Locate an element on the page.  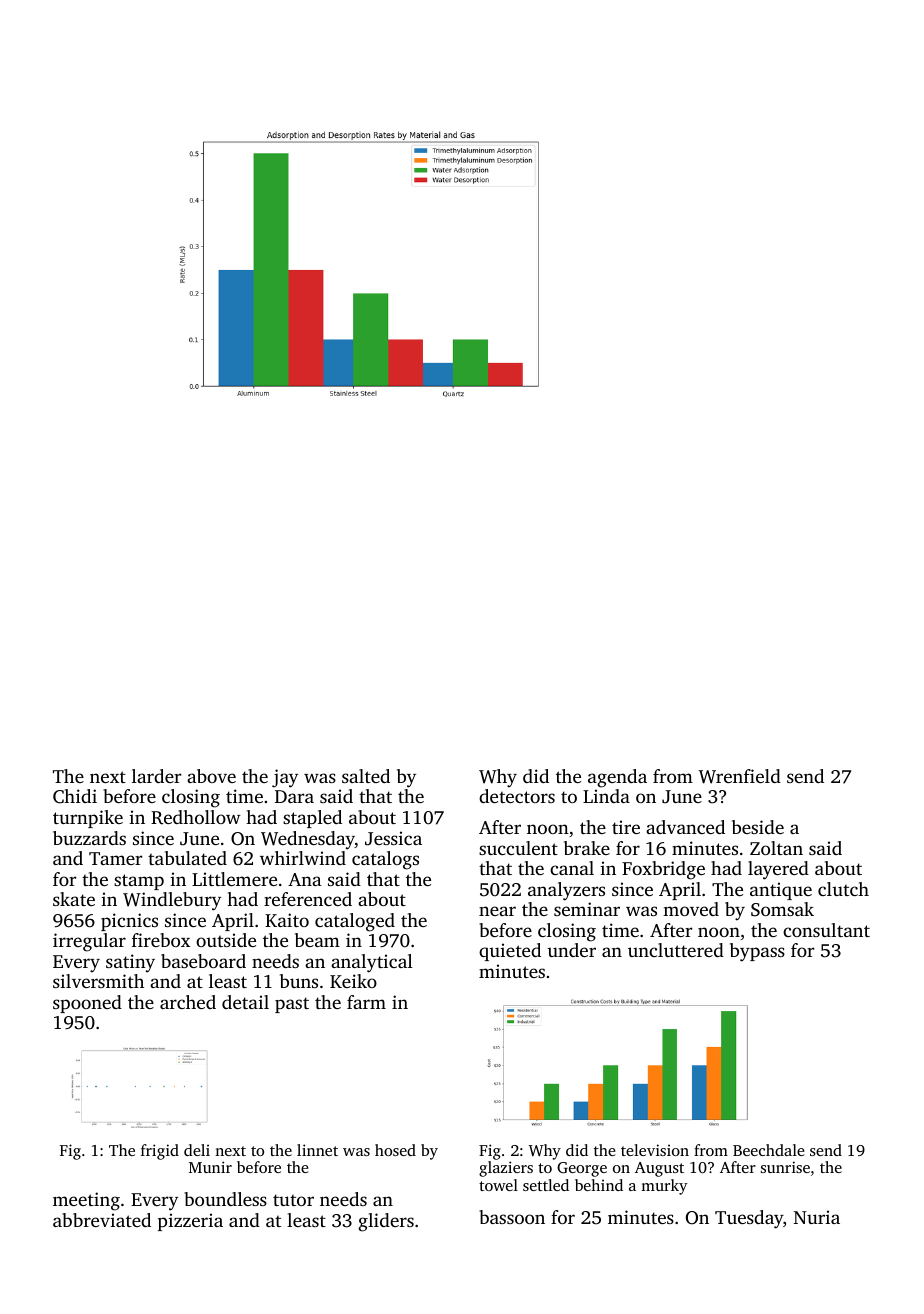
picnics is located at coordinates (129, 922).
